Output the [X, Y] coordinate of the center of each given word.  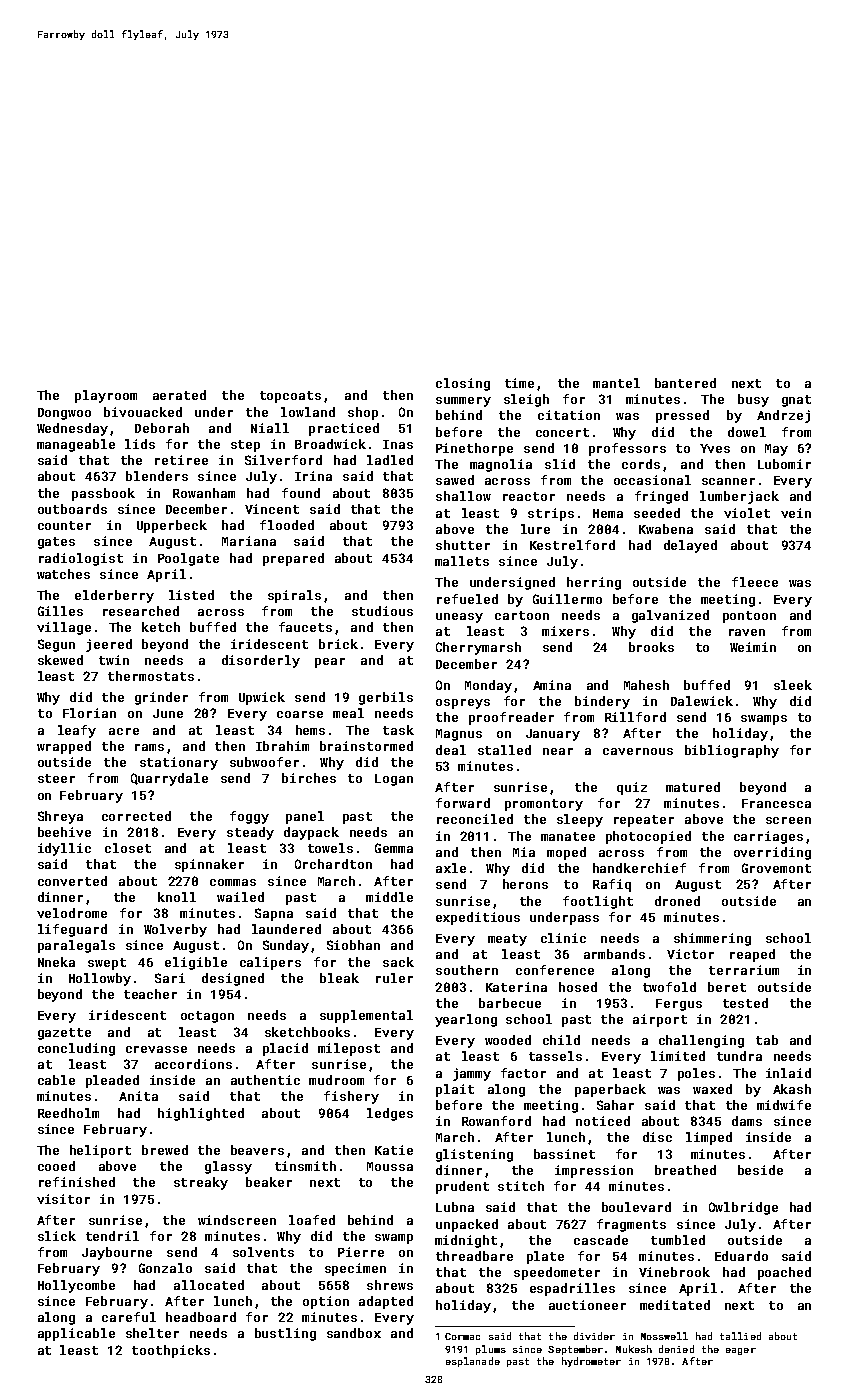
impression [594, 1171]
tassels [555, 1056]
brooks [651, 647]
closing [463, 384]
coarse [300, 714]
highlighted [201, 1114]
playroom [106, 396]
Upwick [262, 698]
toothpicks [171, 1351]
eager [741, 1351]
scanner [728, 481]
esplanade [473, 1362]
